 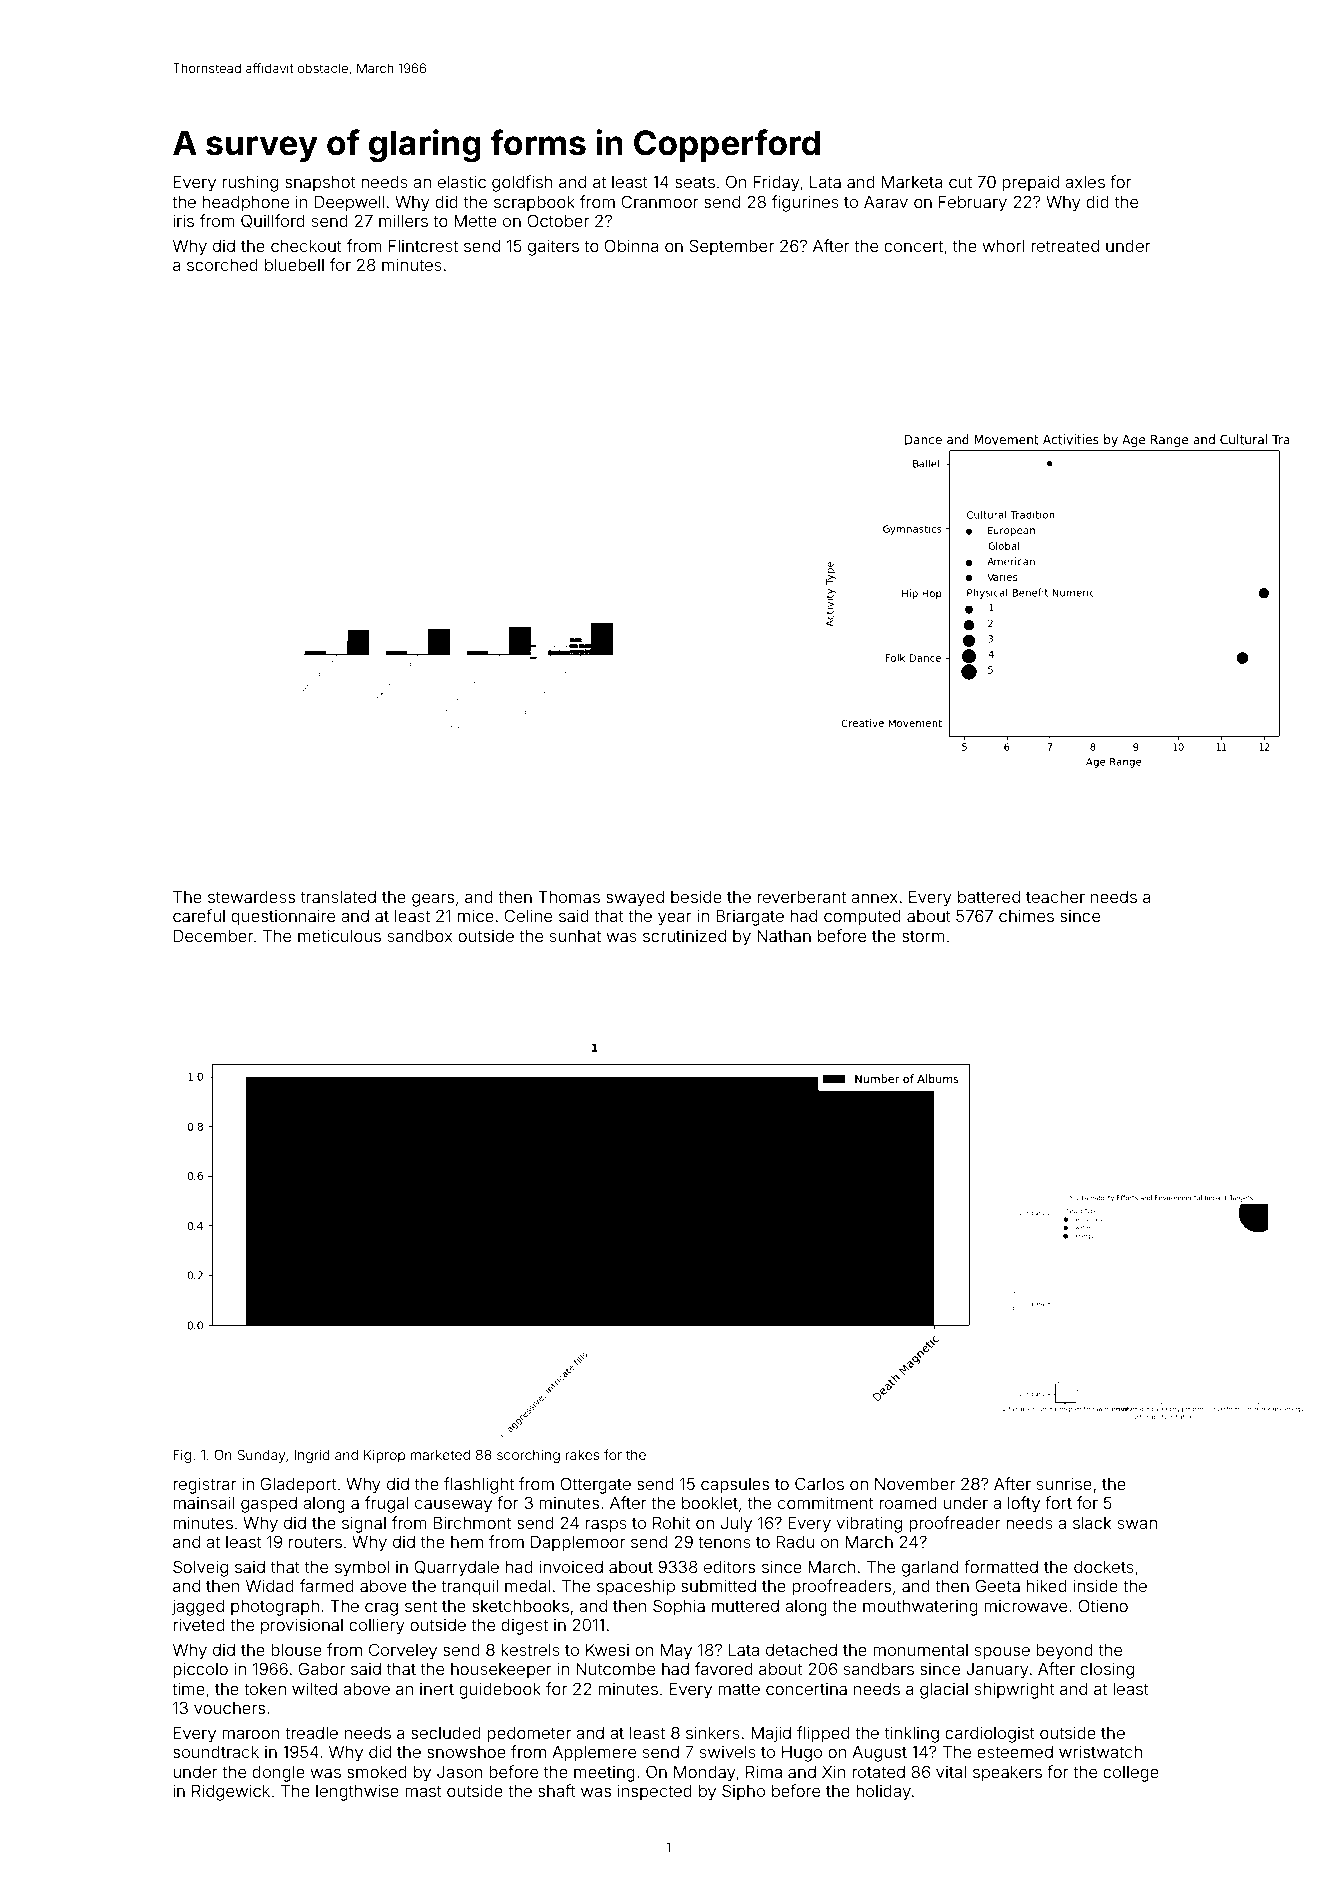 I want to click on meticulous, so click(x=339, y=935).
